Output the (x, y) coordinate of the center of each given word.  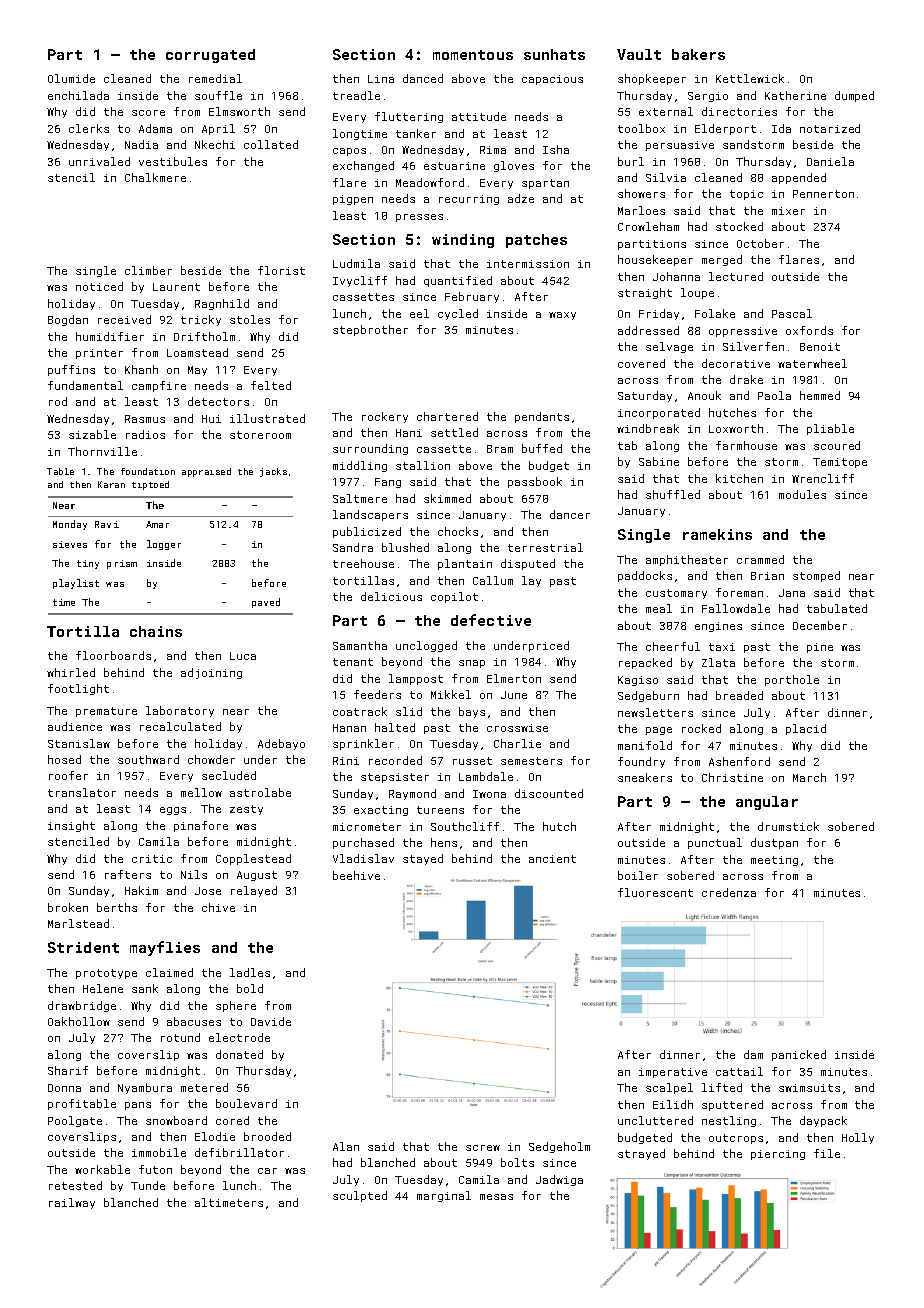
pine (820, 648)
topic (746, 195)
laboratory (180, 711)
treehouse (363, 563)
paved (266, 603)
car (267, 1171)
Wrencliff (823, 478)
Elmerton (514, 678)
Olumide (71, 78)
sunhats (554, 54)
